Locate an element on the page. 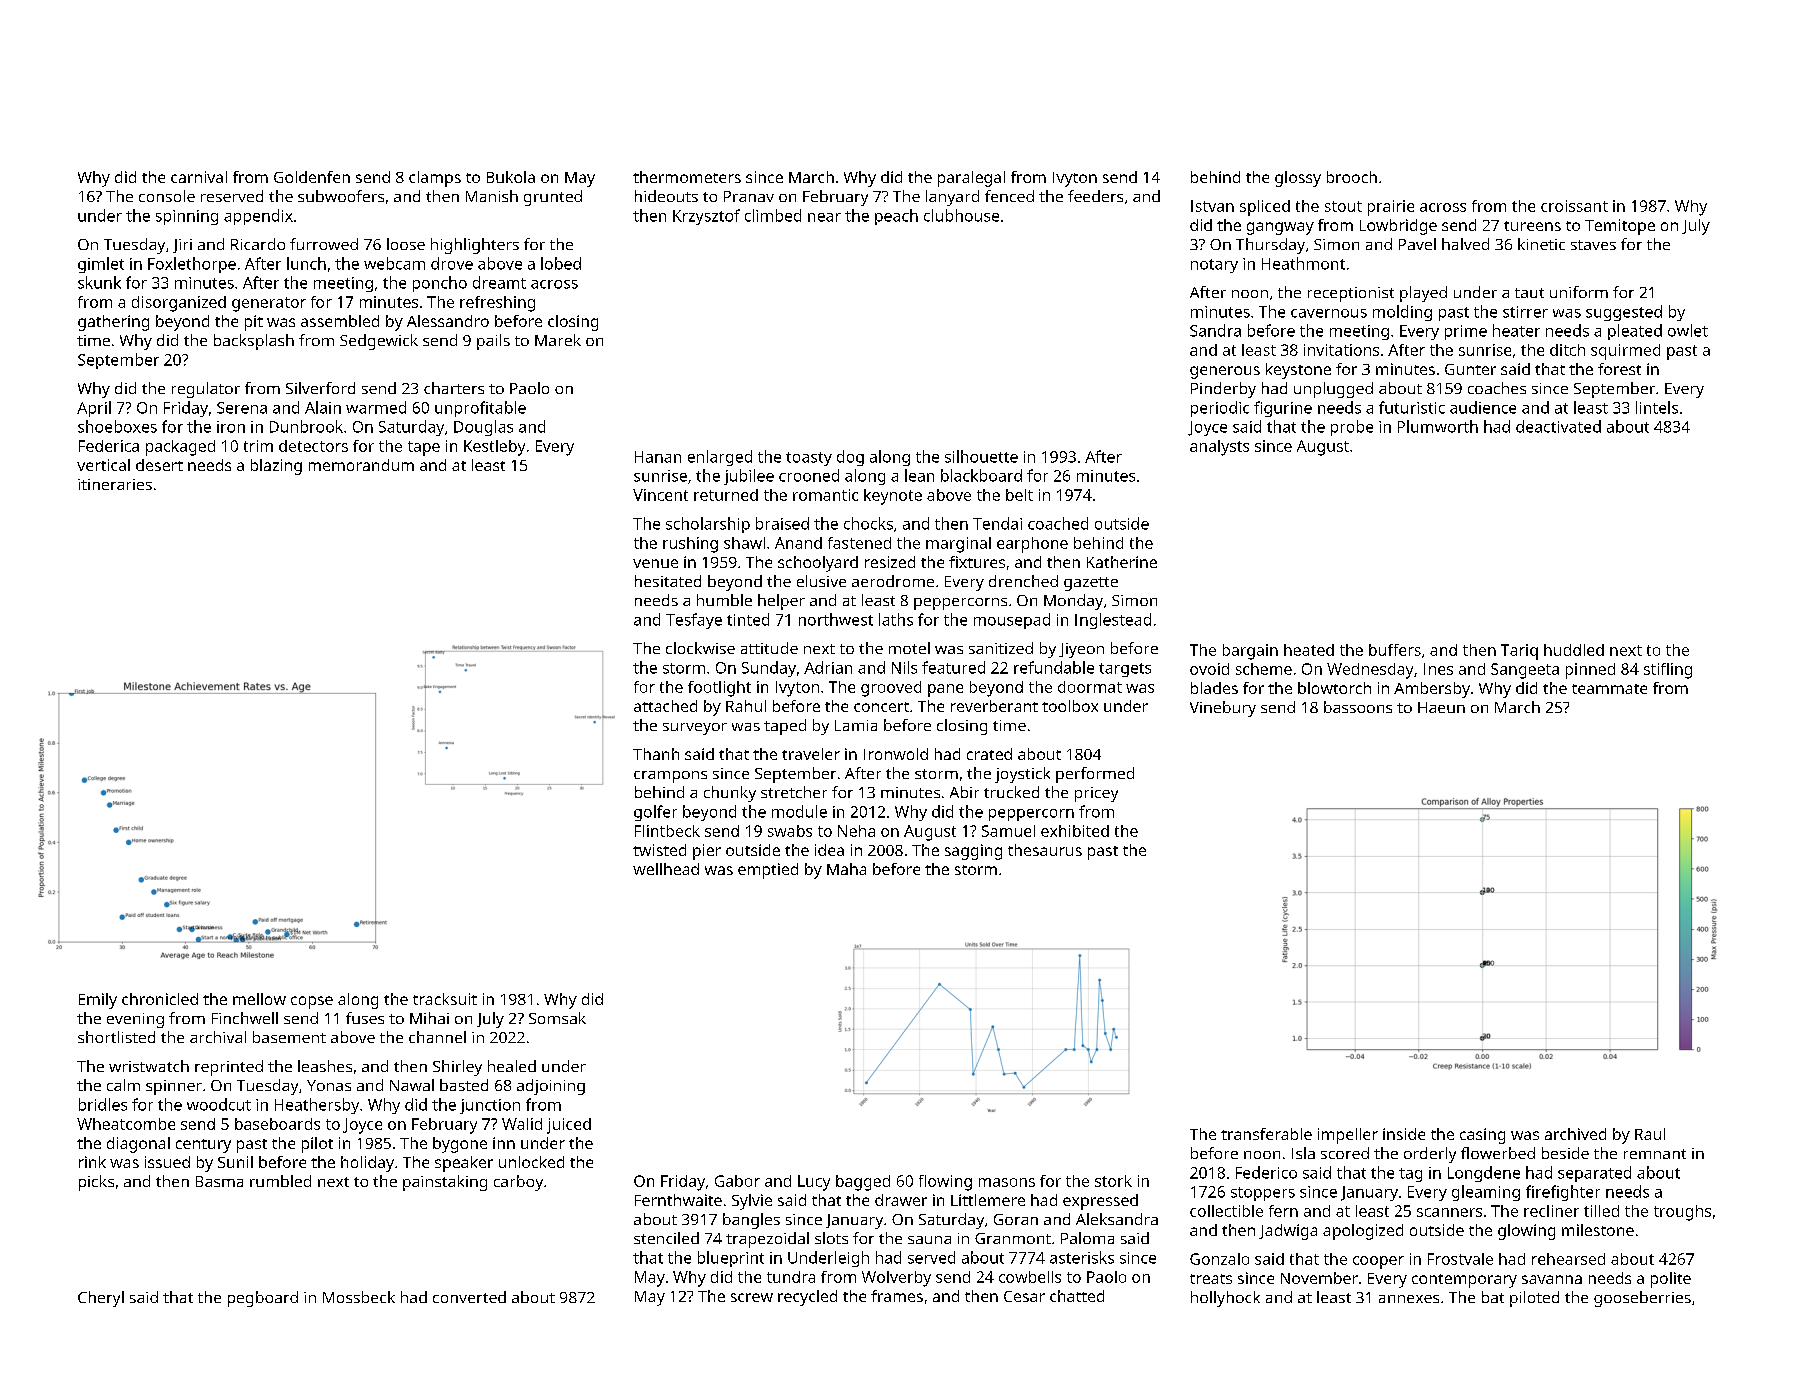 This page has width=1795, height=1387. Haeun is located at coordinates (1441, 707).
